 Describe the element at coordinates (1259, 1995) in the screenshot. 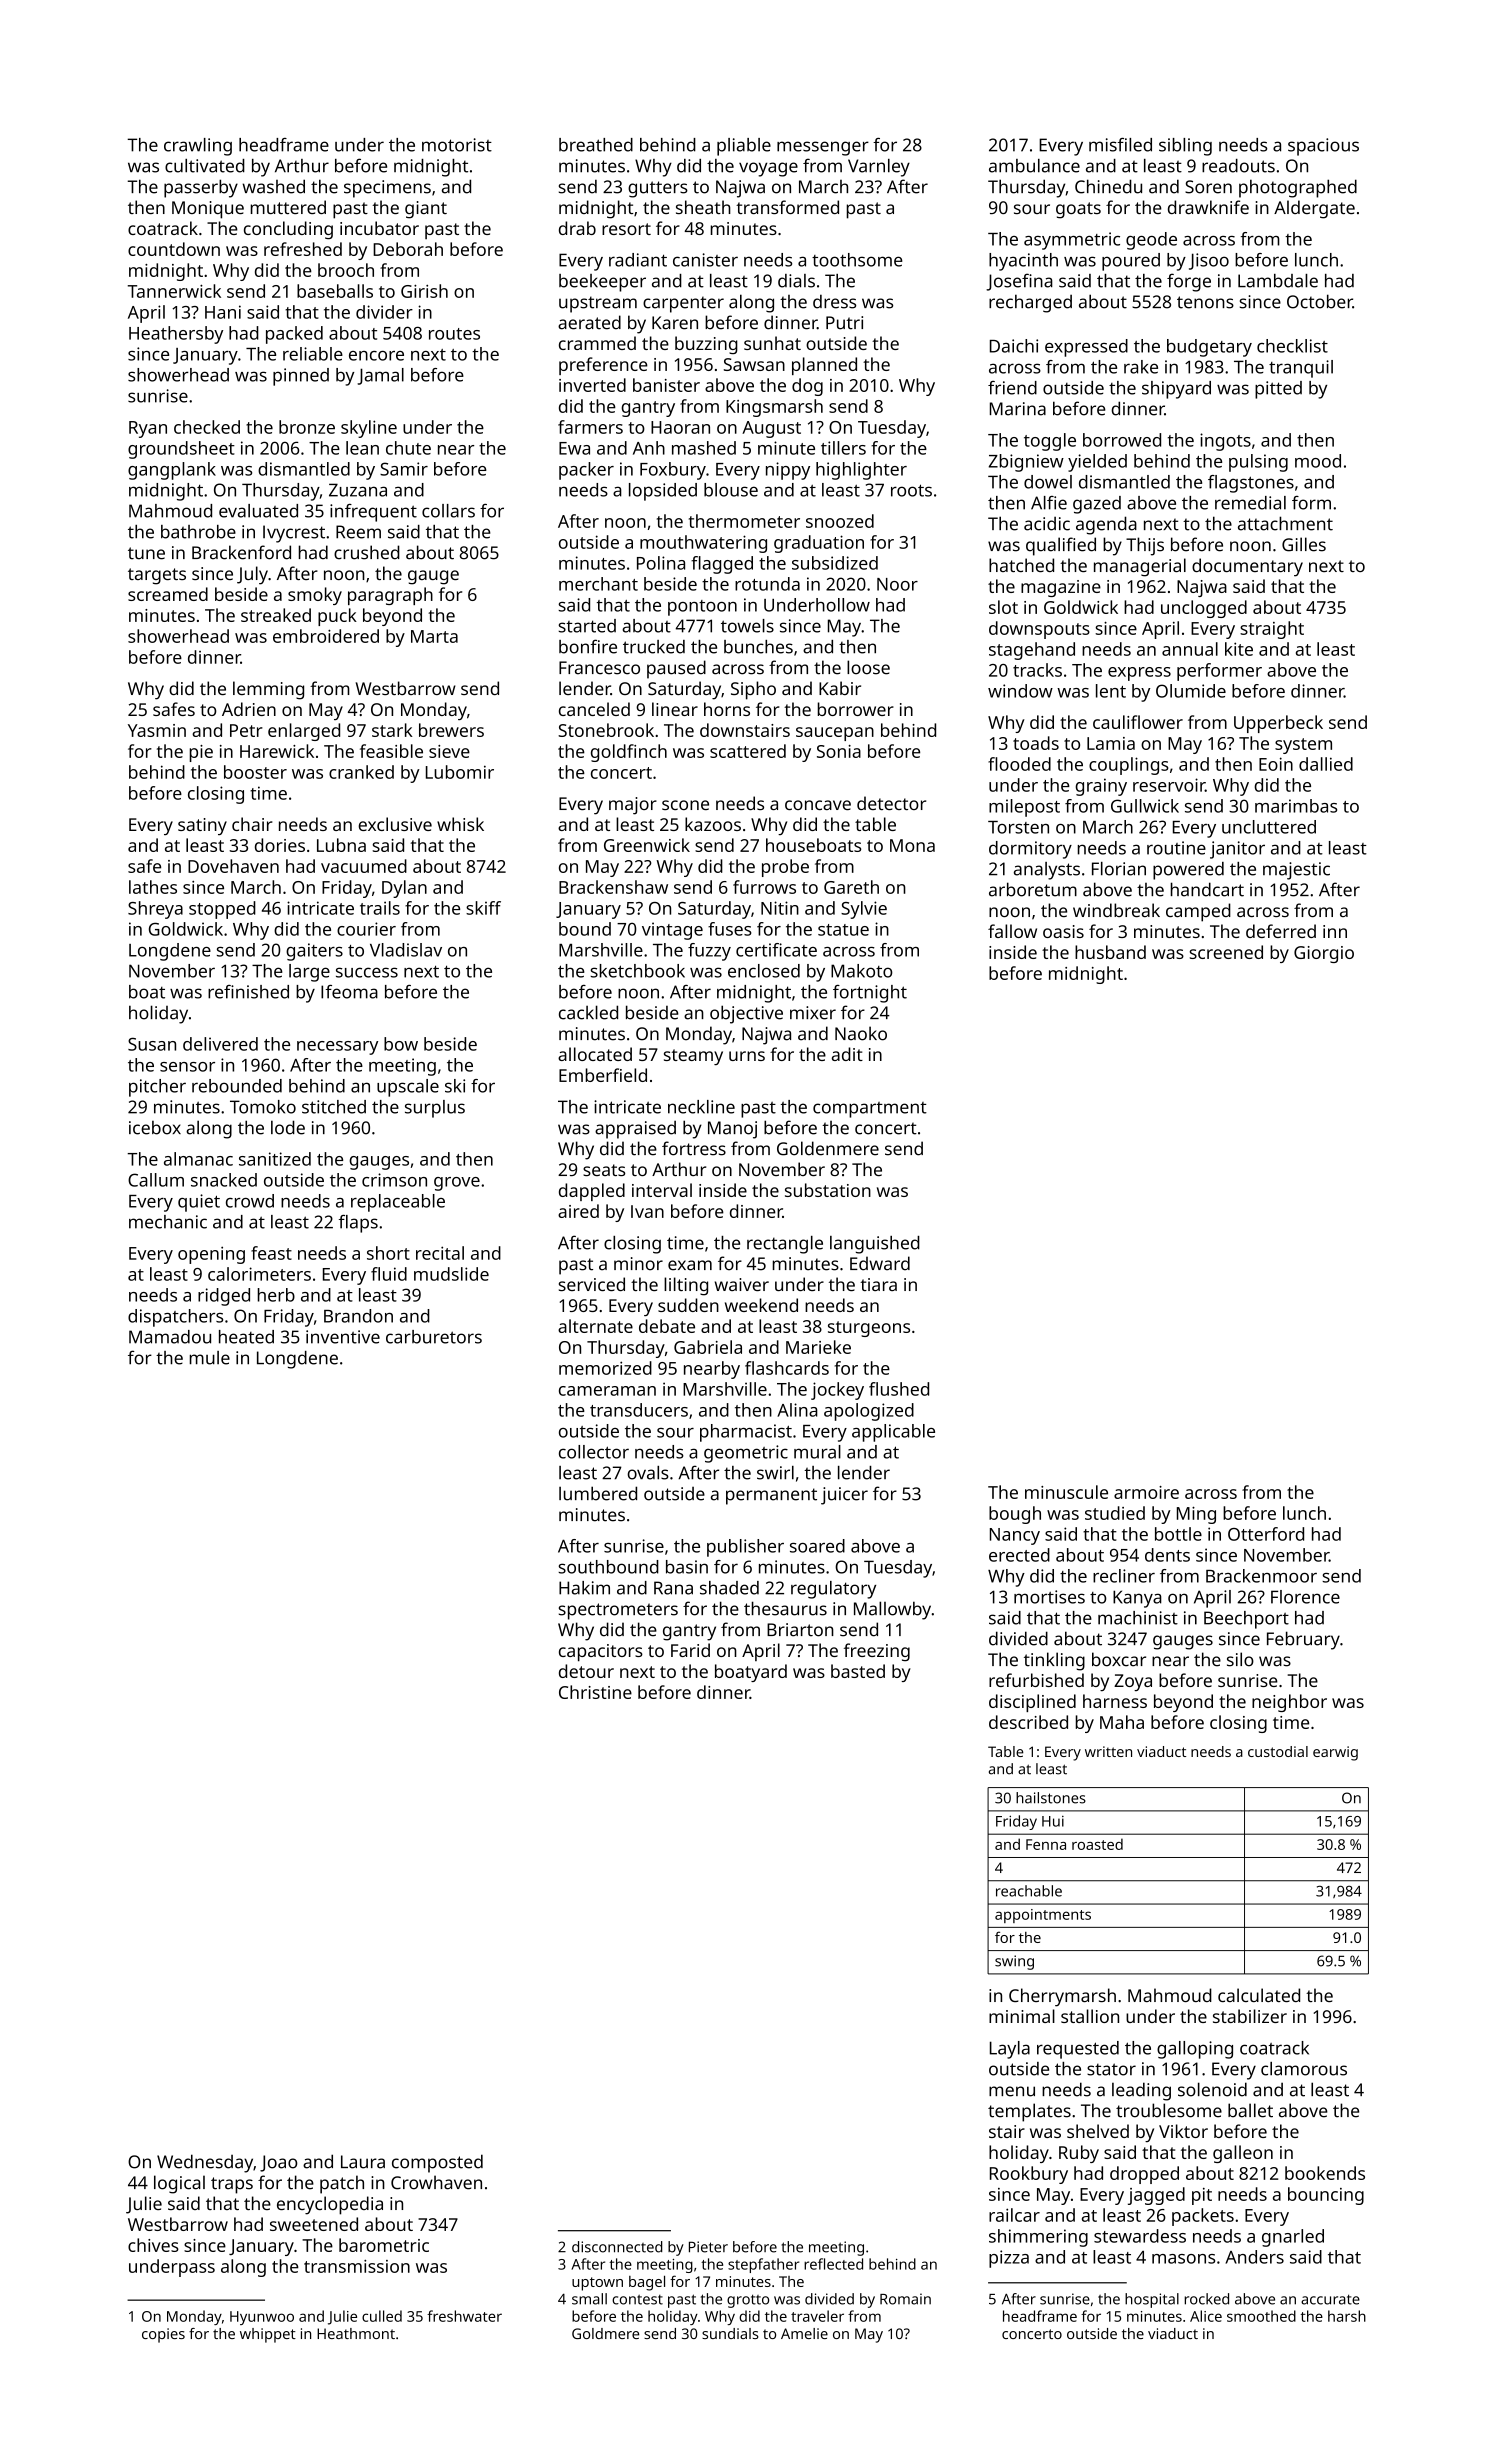

I see `calculated` at that location.
